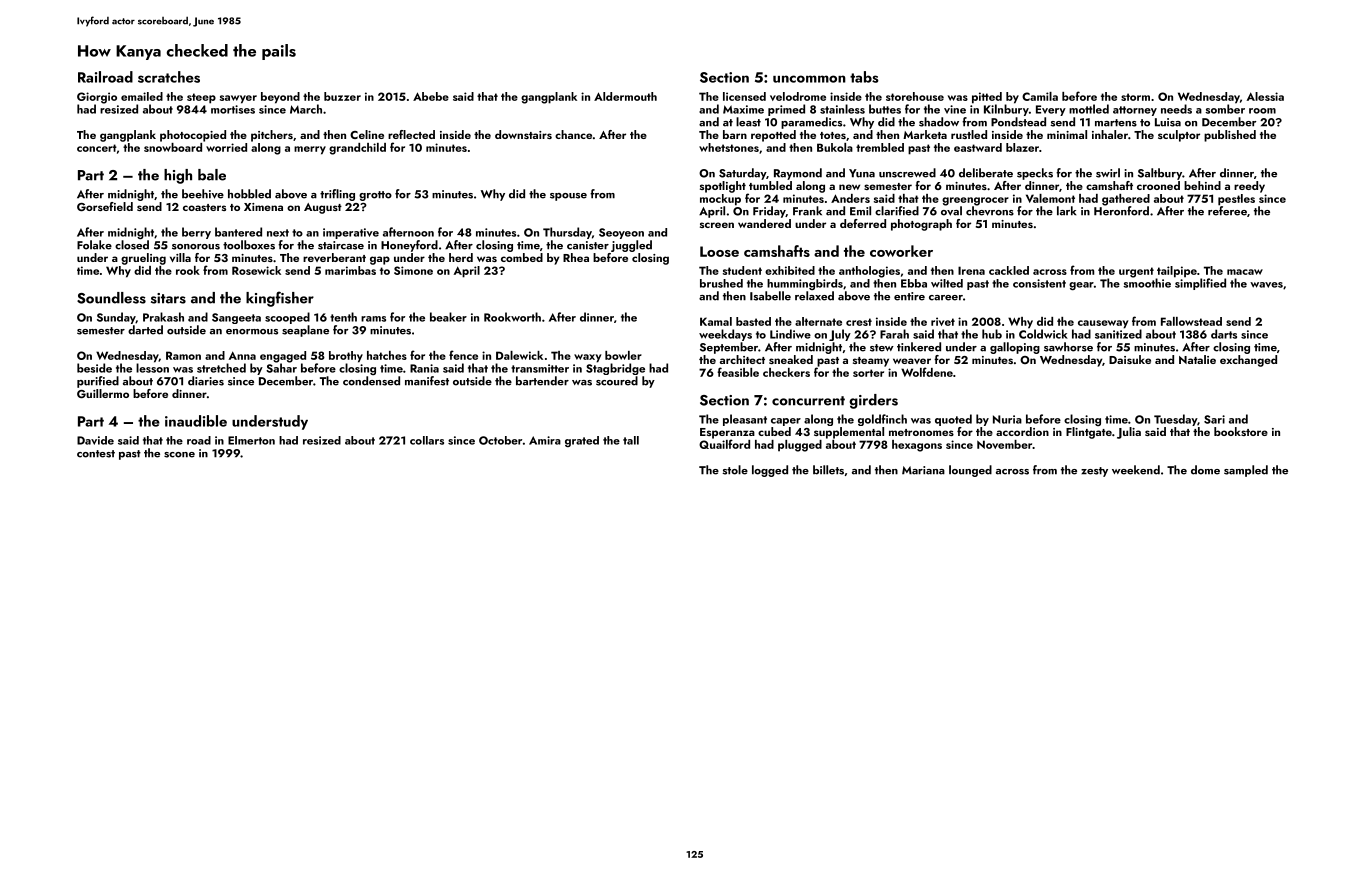 The height and width of the screenshot is (887, 1372). Describe the element at coordinates (1202, 185) in the screenshot. I see `behind` at that location.
